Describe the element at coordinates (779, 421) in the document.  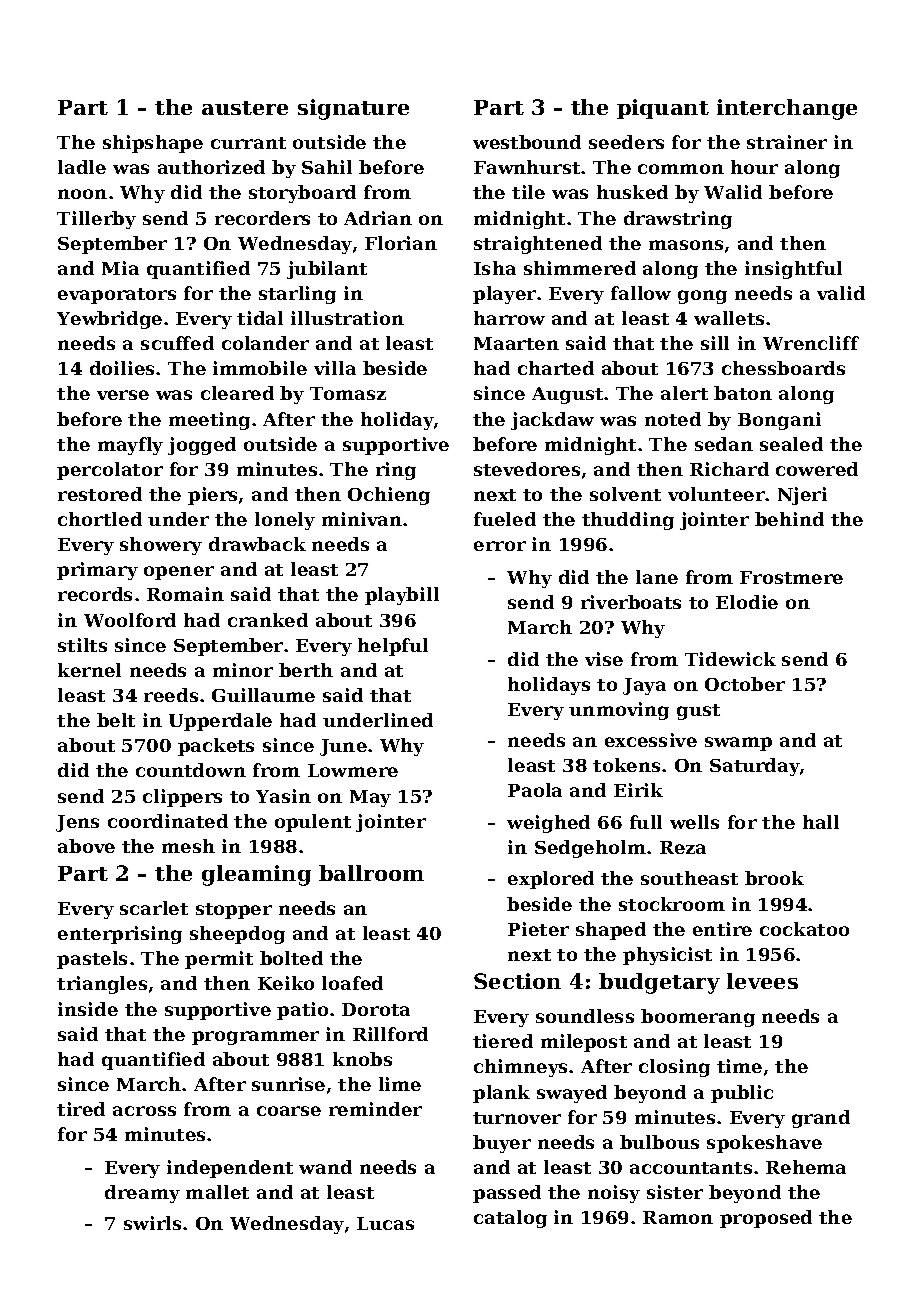
I see `Bongani` at that location.
